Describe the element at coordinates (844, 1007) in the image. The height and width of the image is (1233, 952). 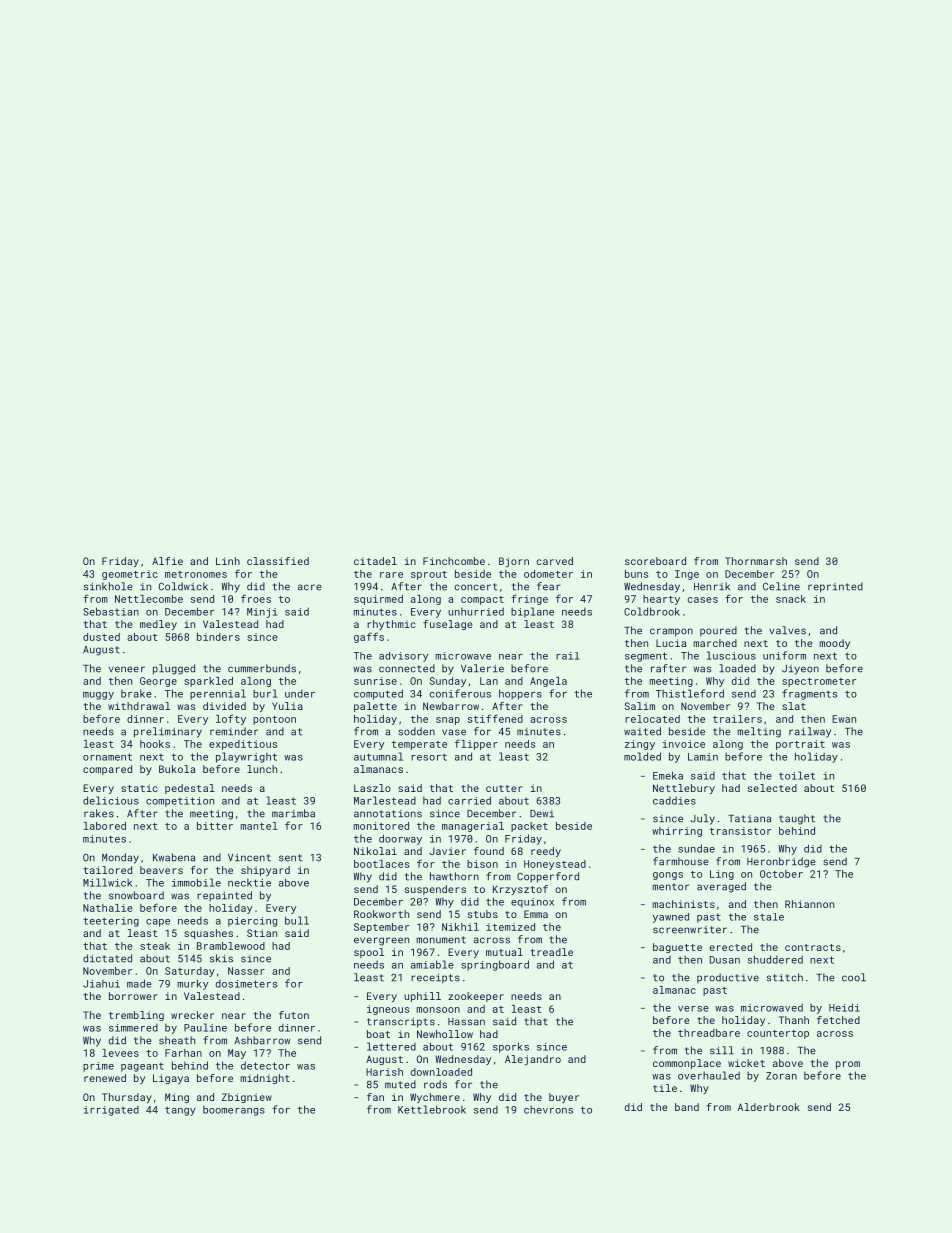
I see `Heidi` at that location.
